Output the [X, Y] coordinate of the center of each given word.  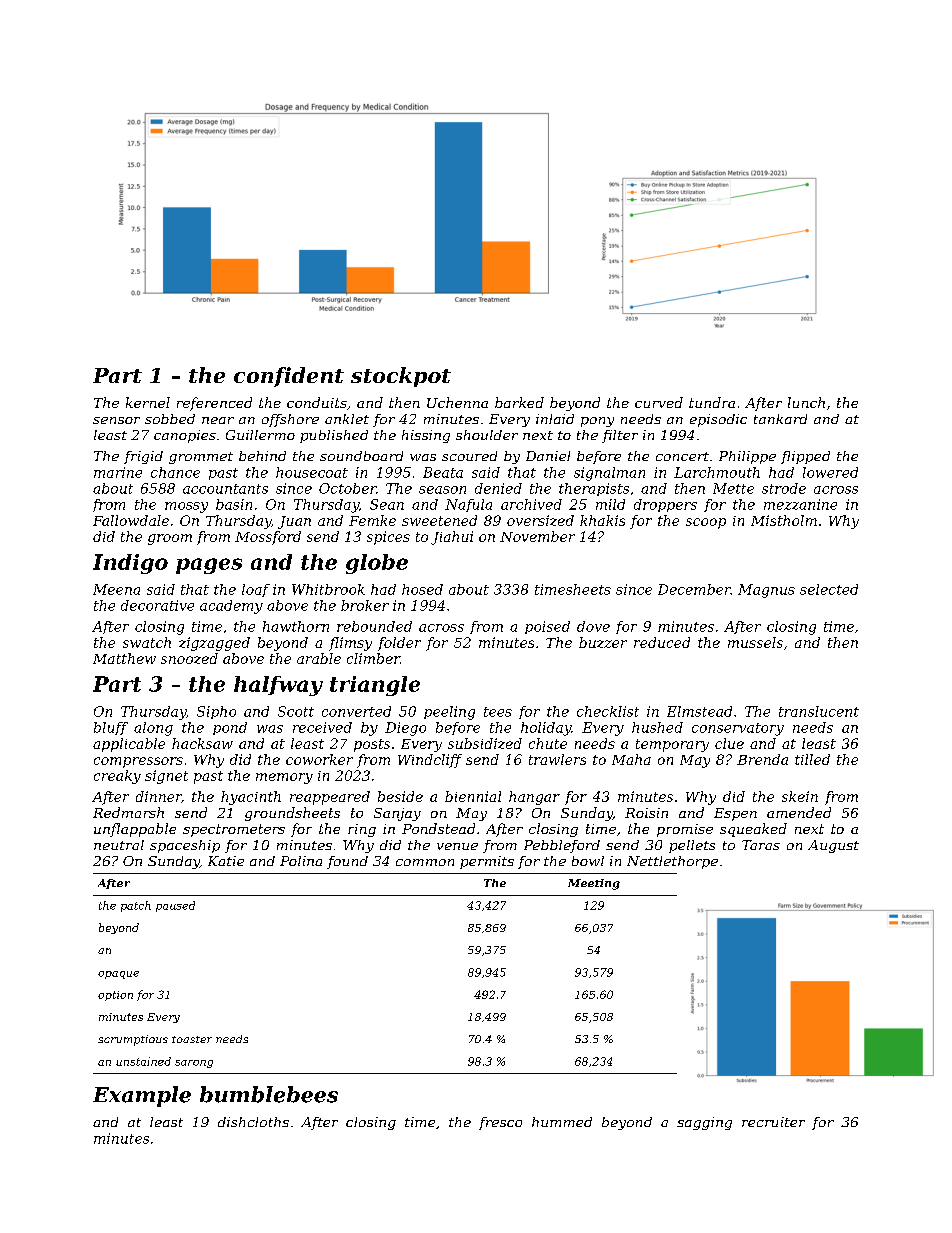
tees [498, 712]
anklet [347, 419]
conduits [317, 402]
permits [487, 862]
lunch [806, 402]
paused [175, 906]
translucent [819, 711]
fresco [500, 1123]
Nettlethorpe [672, 862]
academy [231, 607]
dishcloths [253, 1122]
